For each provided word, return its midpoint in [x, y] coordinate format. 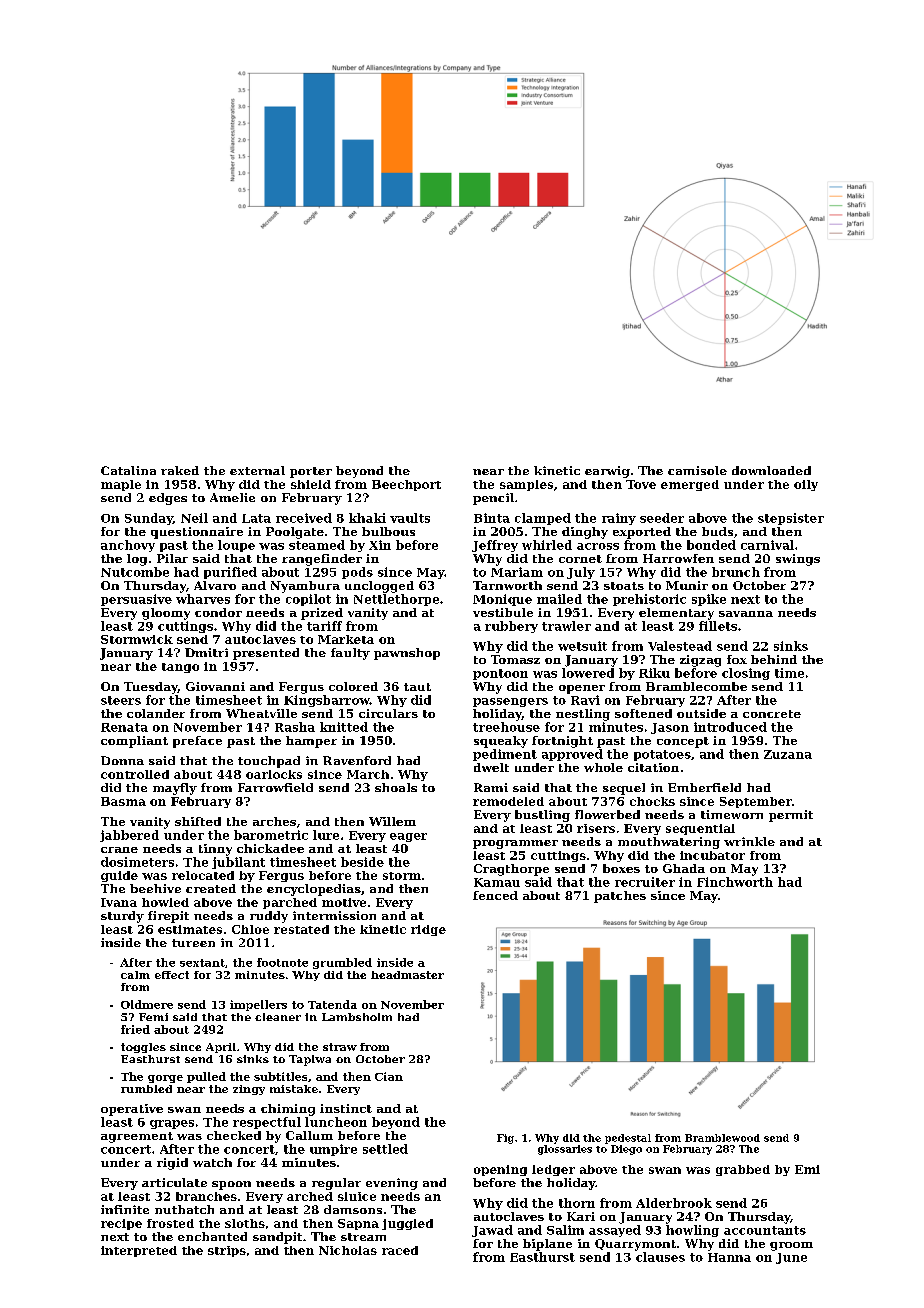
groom [791, 1246]
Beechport [406, 485]
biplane [547, 1245]
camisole [697, 470]
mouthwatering [669, 843]
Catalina [128, 470]
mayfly [175, 789]
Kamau [497, 882]
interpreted [139, 1251]
